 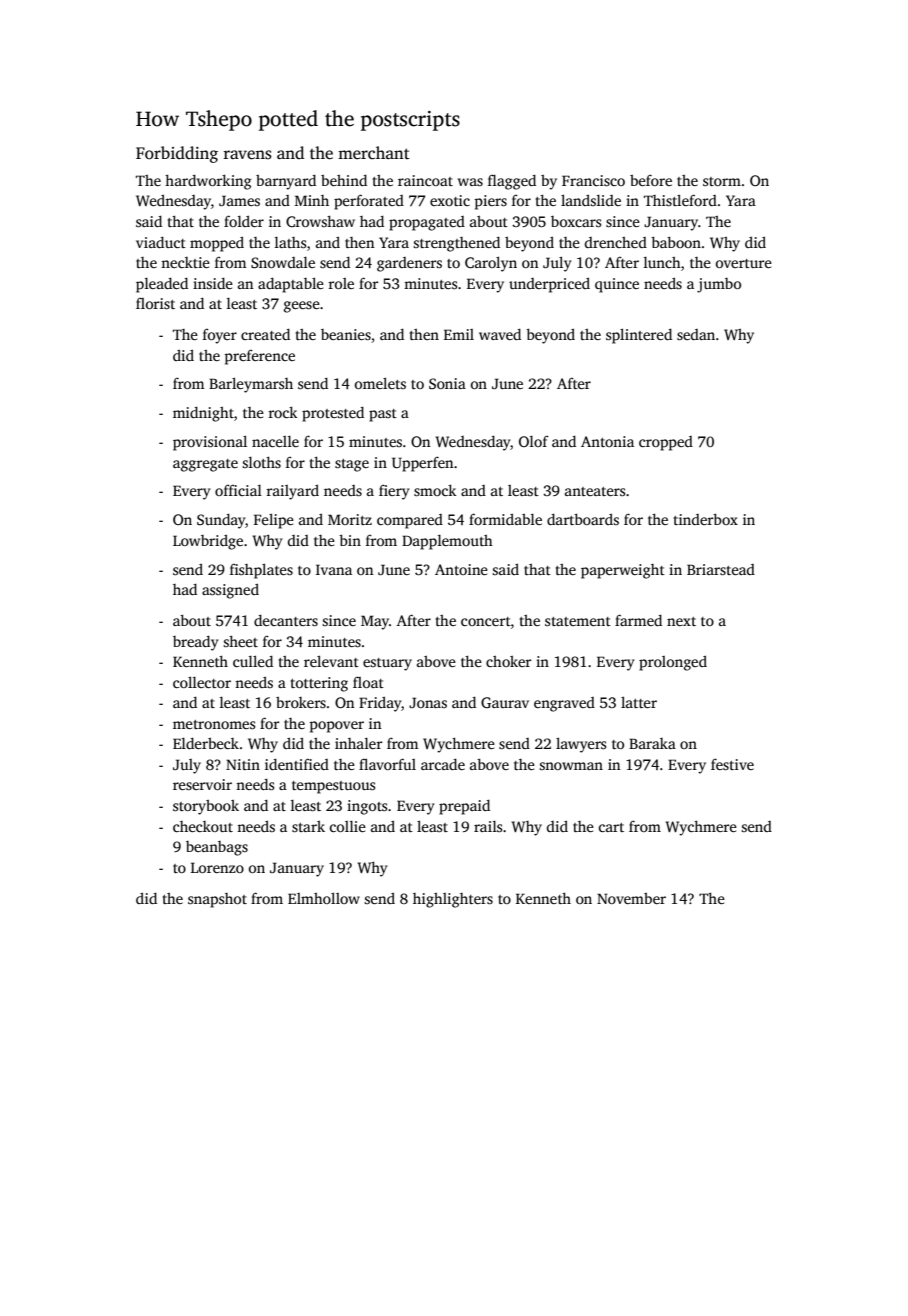 What do you see at coordinates (696, 334) in the screenshot?
I see `sedan` at bounding box center [696, 334].
